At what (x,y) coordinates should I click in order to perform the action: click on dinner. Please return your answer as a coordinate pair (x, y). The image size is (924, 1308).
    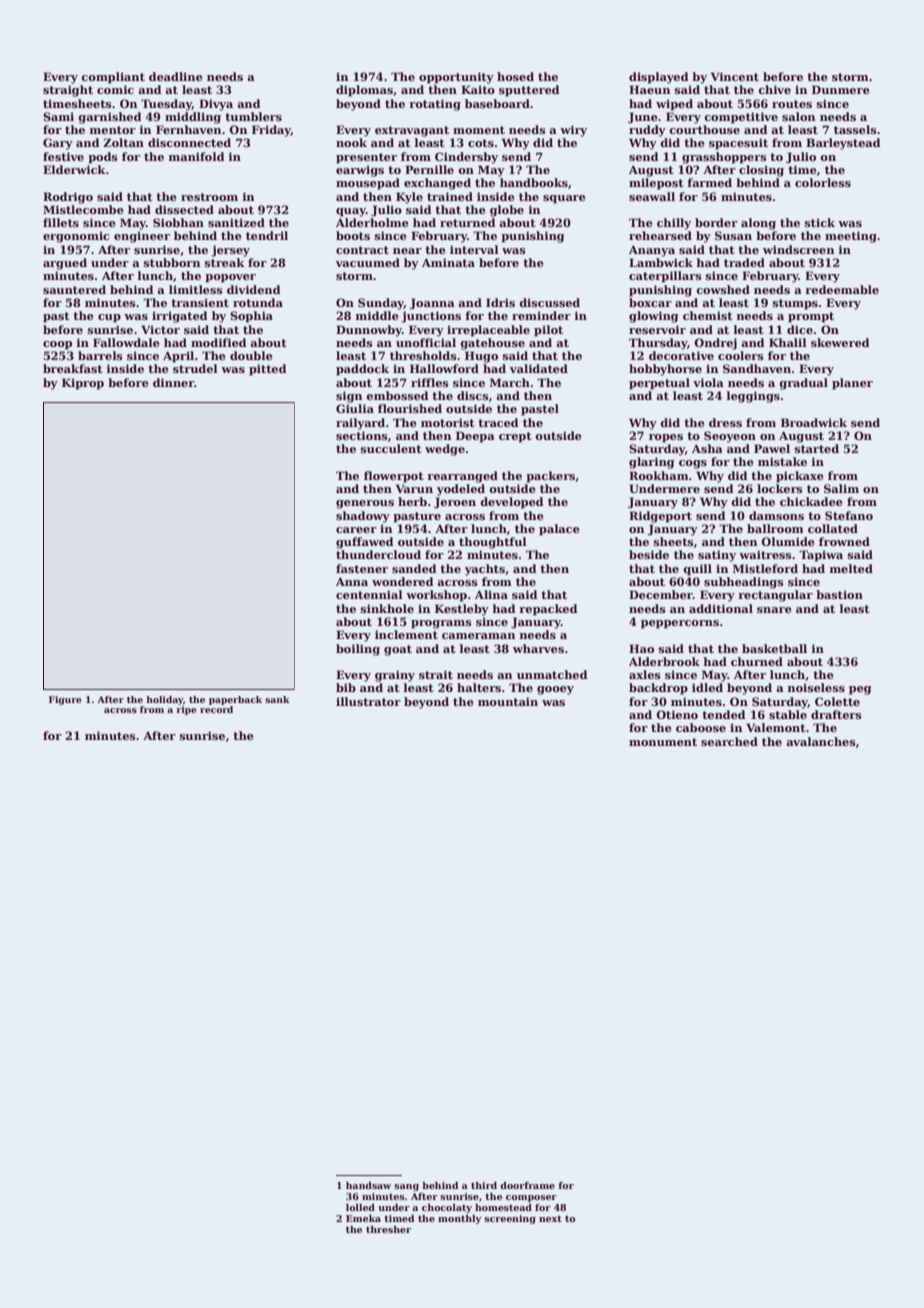
    Looking at the image, I should click on (173, 382).
